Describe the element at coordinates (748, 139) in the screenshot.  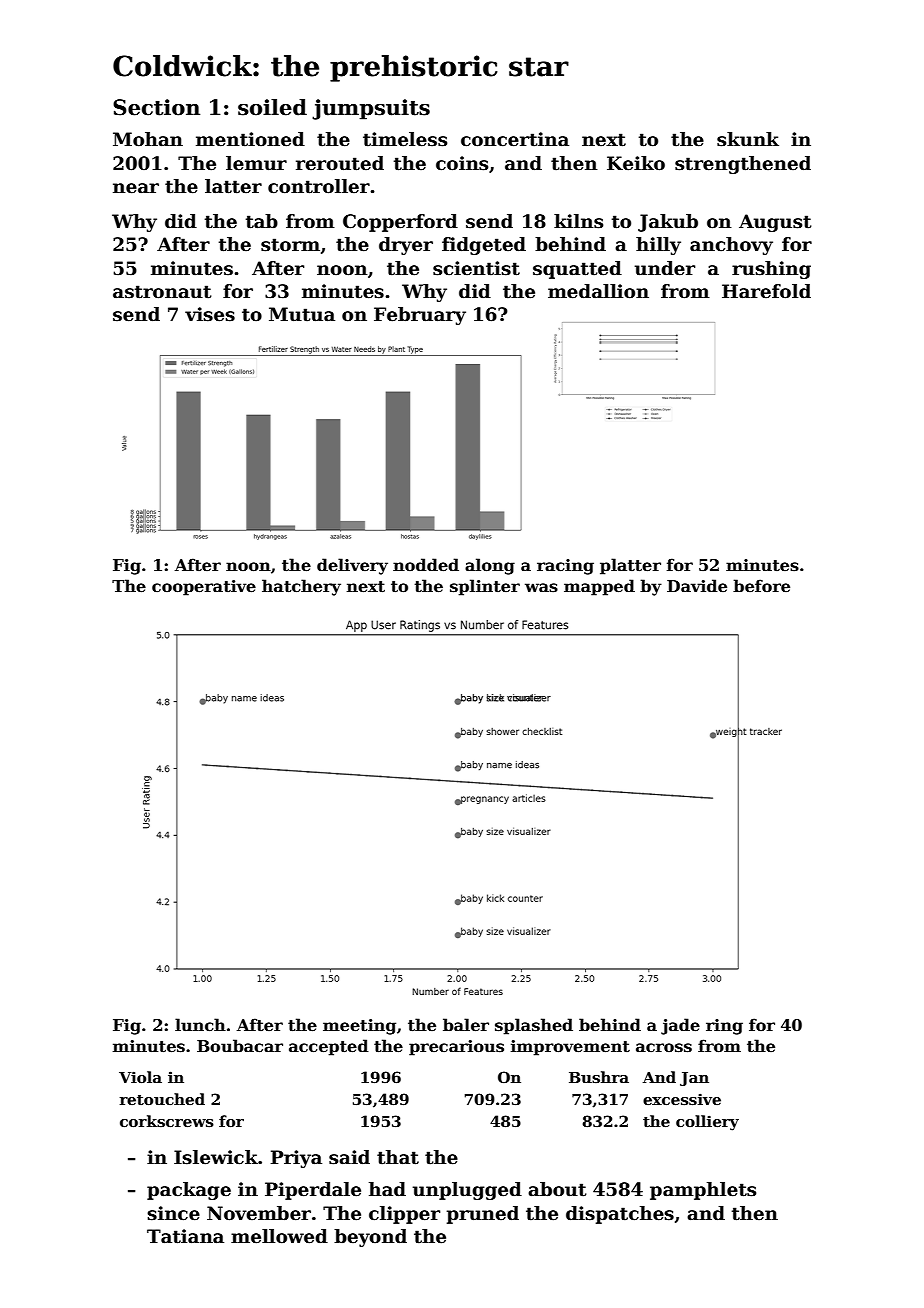
I see `skunk` at that location.
